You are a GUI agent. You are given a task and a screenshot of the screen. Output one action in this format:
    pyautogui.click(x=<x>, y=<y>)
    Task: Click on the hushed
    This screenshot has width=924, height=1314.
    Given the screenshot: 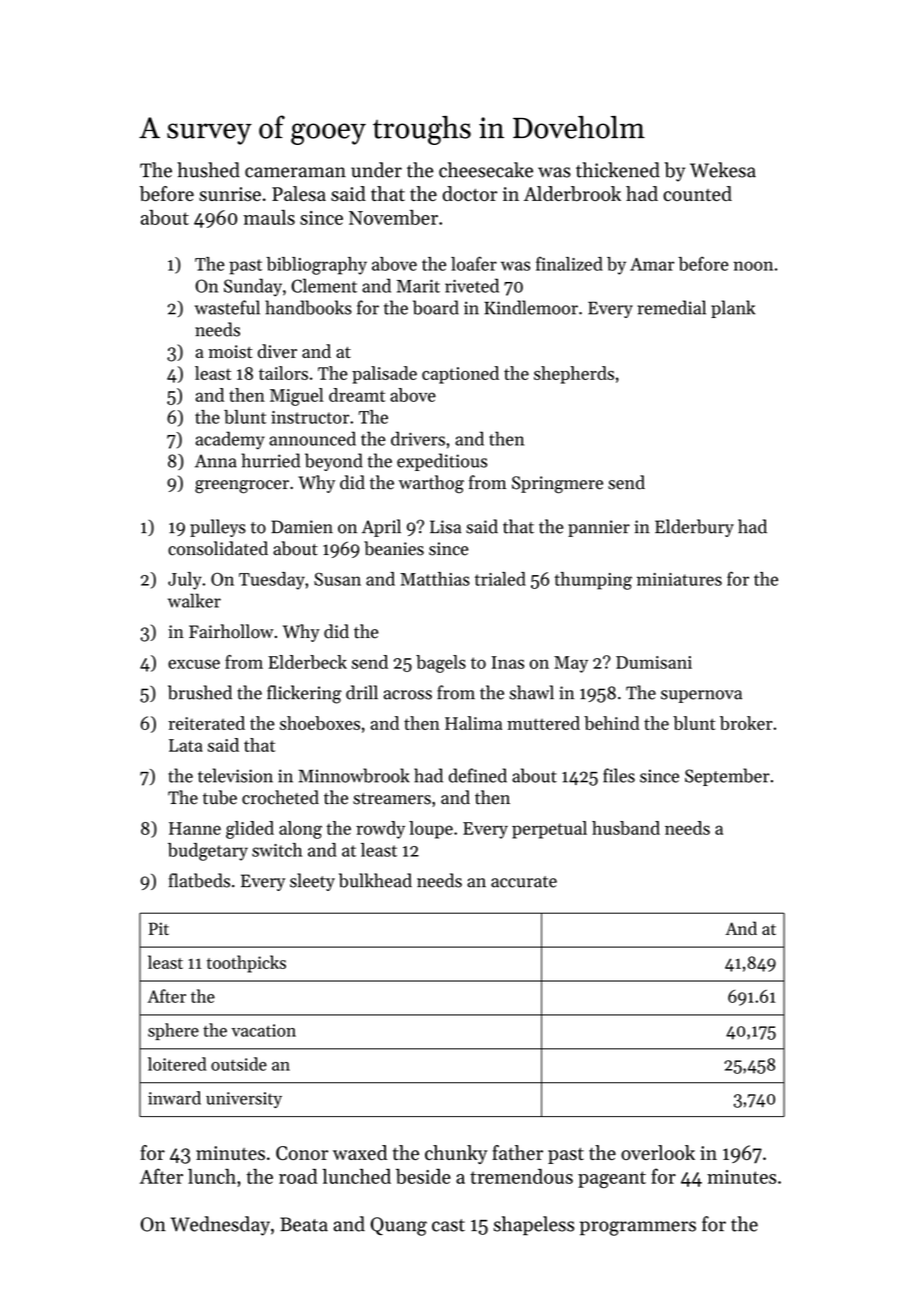 What is the action you would take?
    pyautogui.click(x=208, y=170)
